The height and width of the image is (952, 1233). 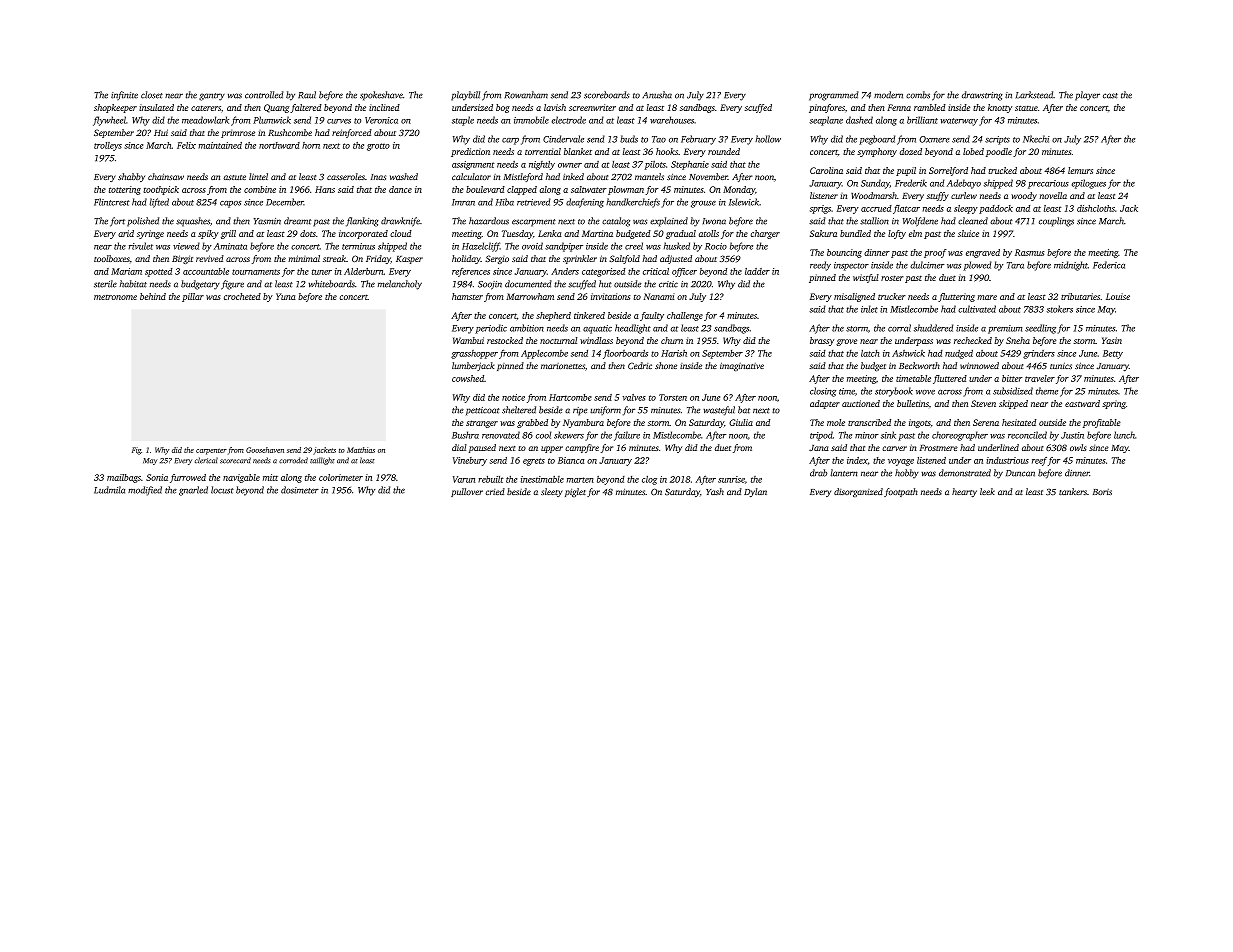 What do you see at coordinates (982, 96) in the image?
I see `drawstring` at bounding box center [982, 96].
